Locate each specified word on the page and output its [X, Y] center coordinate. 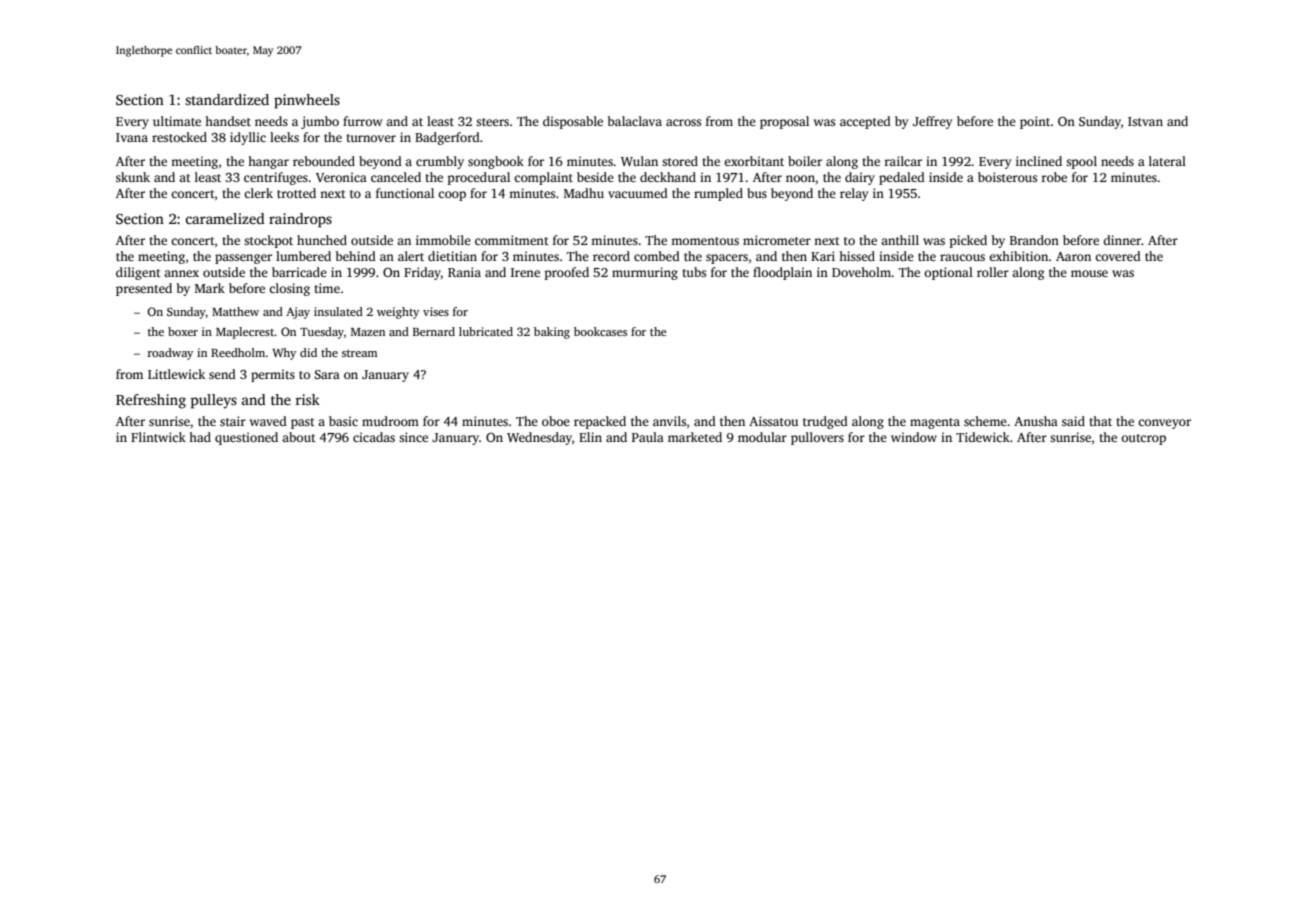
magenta [935, 423]
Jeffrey [932, 122]
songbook [496, 162]
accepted [865, 122]
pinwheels [307, 101]
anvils [669, 421]
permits [273, 375]
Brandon [1034, 240]
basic [343, 421]
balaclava [635, 121]
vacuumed [638, 193]
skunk [133, 177]
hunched [322, 240]
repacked [600, 422]
